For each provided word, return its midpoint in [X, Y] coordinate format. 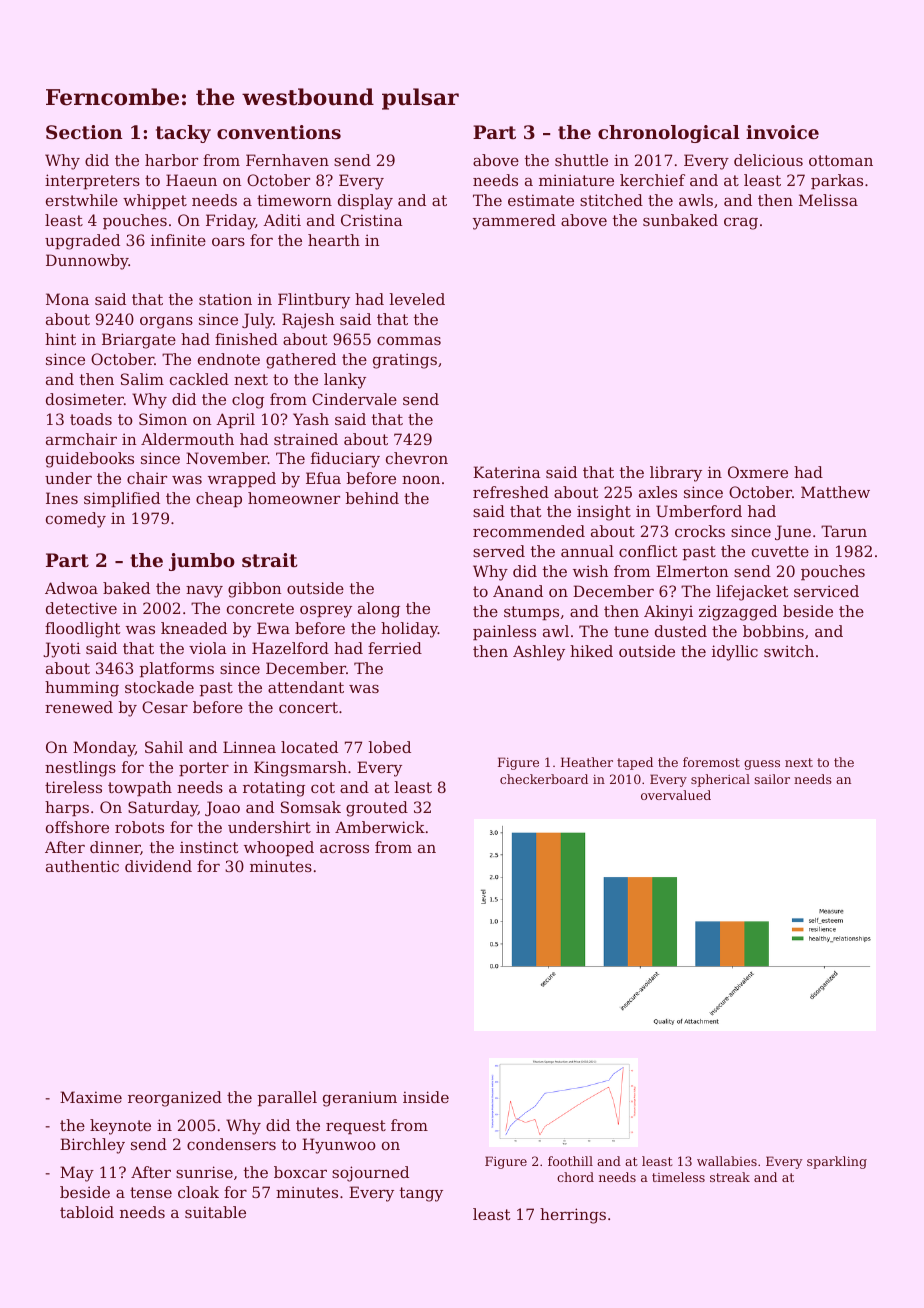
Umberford [699, 511]
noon [421, 479]
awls [696, 200]
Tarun [844, 531]
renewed [79, 707]
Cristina [372, 220]
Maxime [91, 1097]
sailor [772, 779]
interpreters [92, 181]
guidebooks [90, 460]
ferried [395, 648]
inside [426, 1097]
